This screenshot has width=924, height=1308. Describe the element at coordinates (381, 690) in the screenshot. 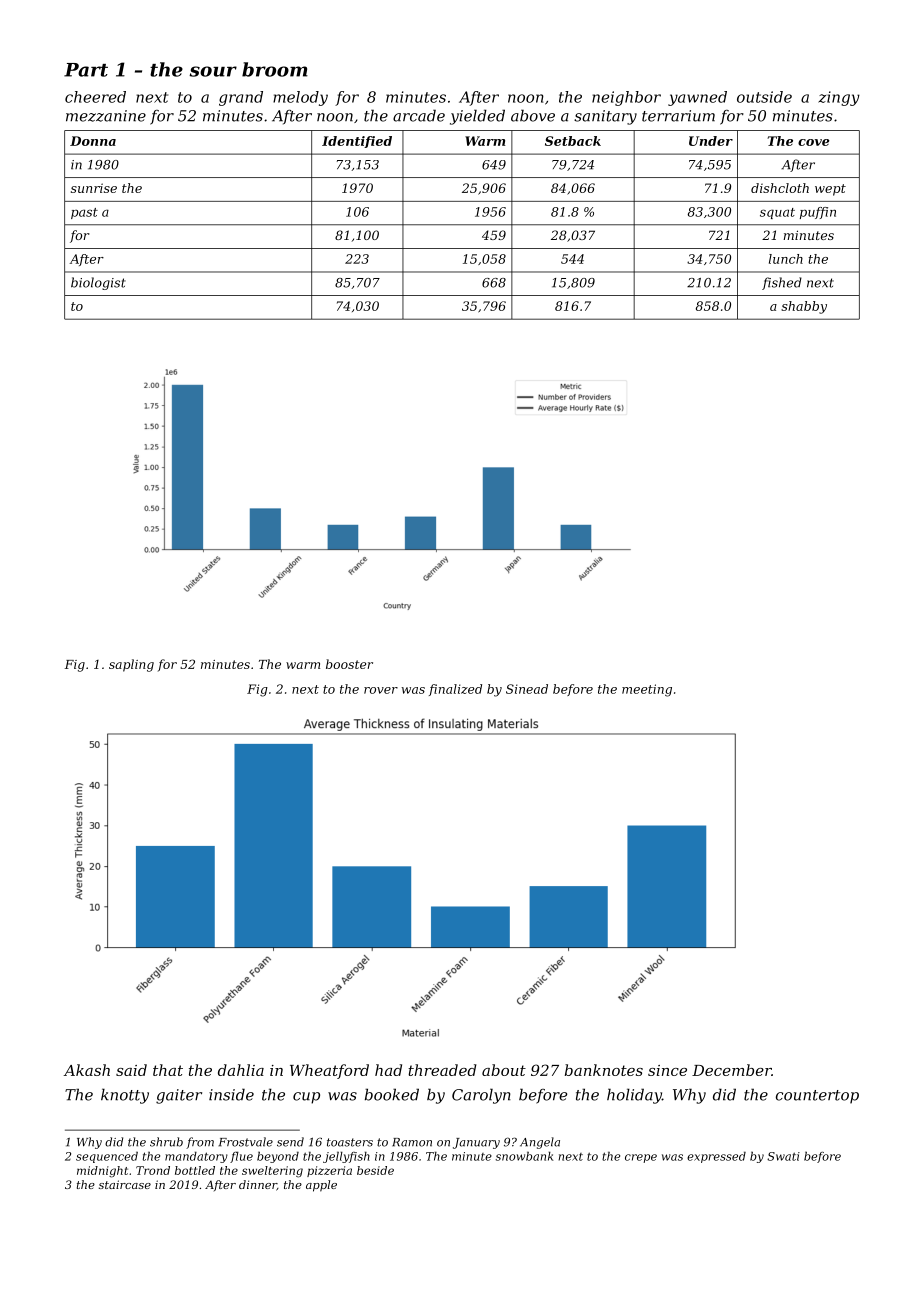

I see `rover` at that location.
